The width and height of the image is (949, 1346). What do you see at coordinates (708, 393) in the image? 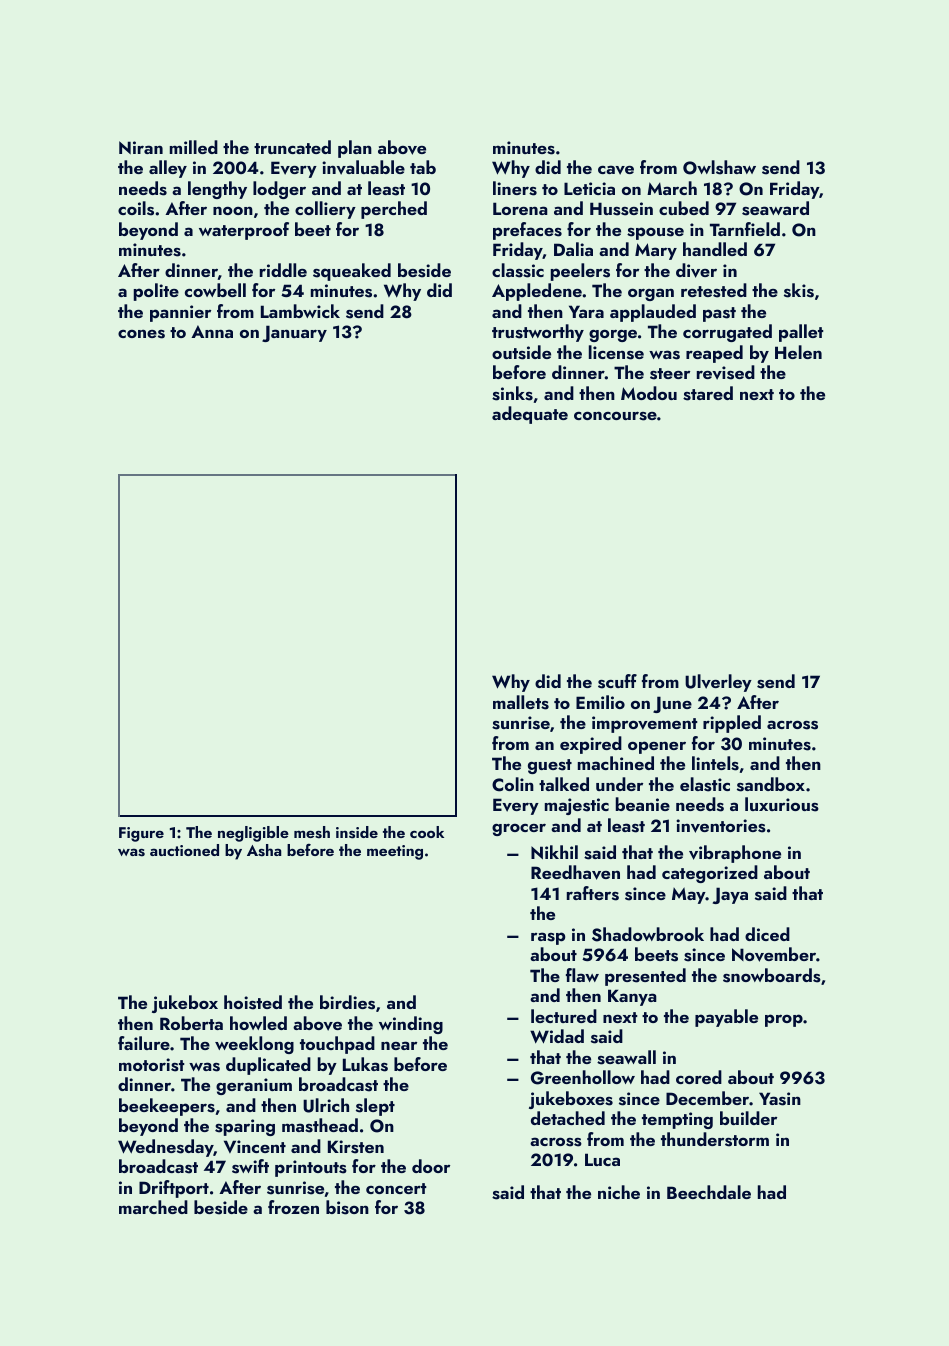
I see `stared` at bounding box center [708, 393].
